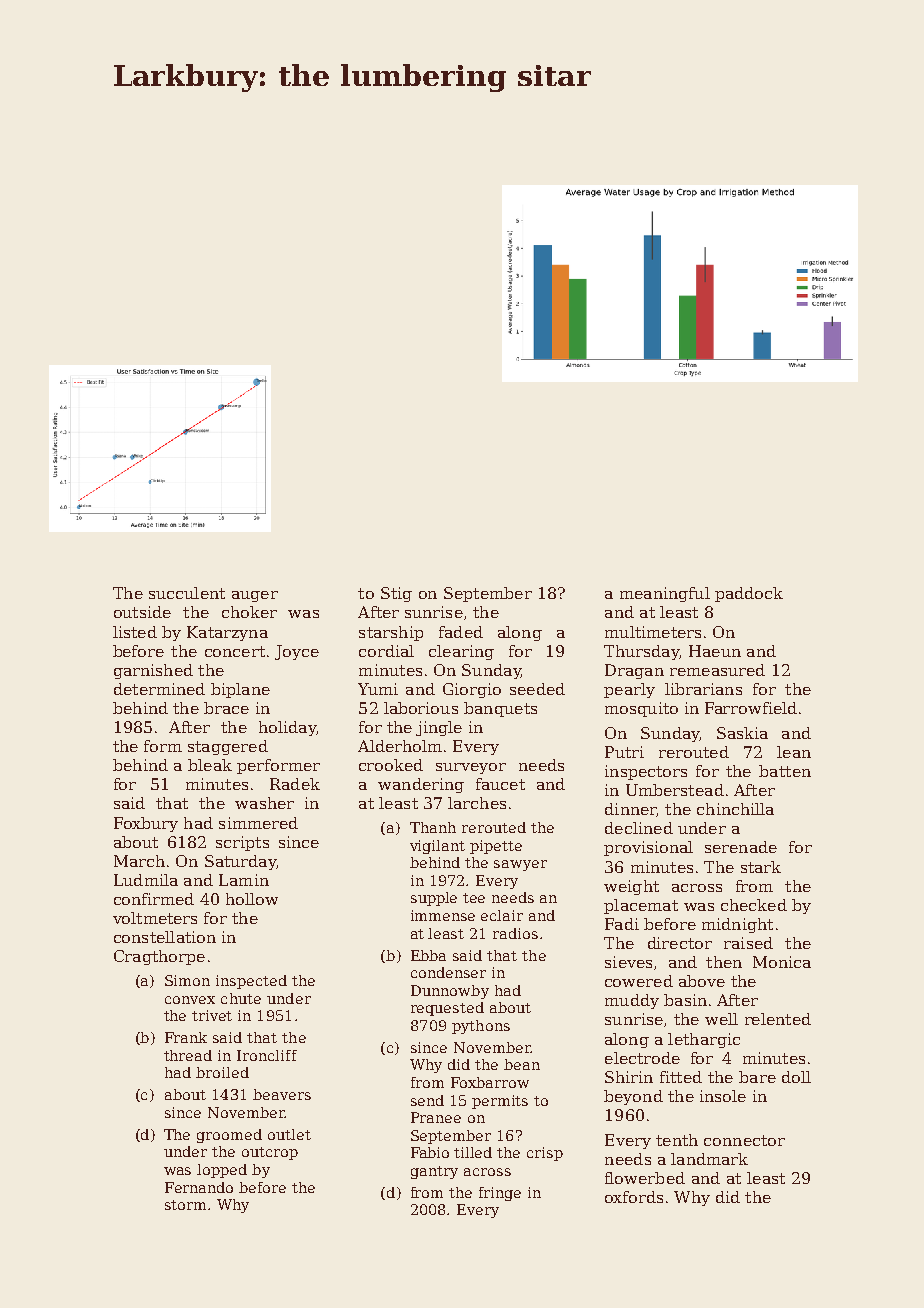 The height and width of the screenshot is (1308, 924). What do you see at coordinates (185, 1205) in the screenshot?
I see `storm` at bounding box center [185, 1205].
